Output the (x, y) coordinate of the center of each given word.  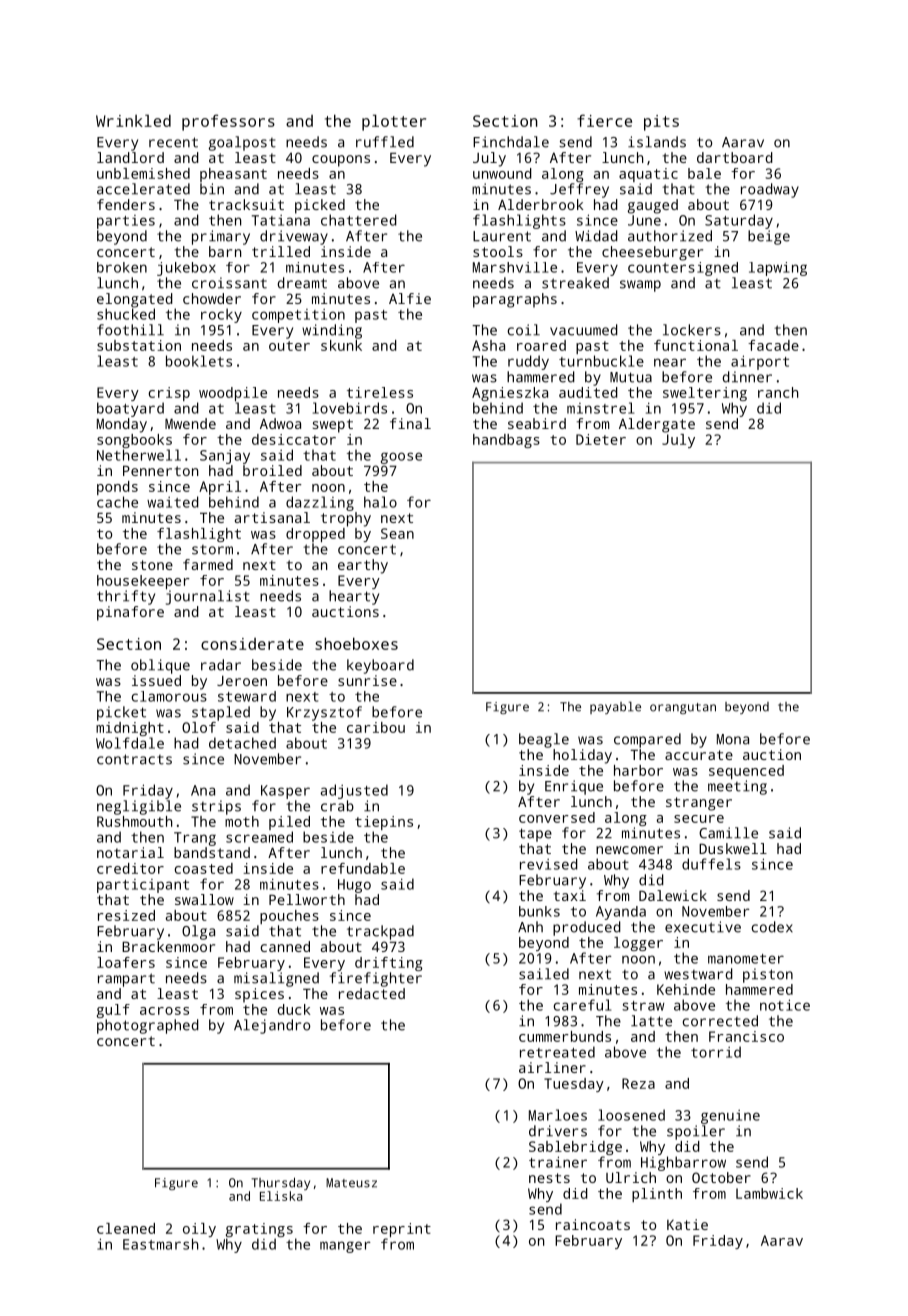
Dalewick (673, 895)
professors (228, 122)
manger (345, 1247)
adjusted (354, 791)
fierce (604, 120)
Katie (687, 1224)
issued (156, 680)
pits (661, 123)
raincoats (593, 1224)
